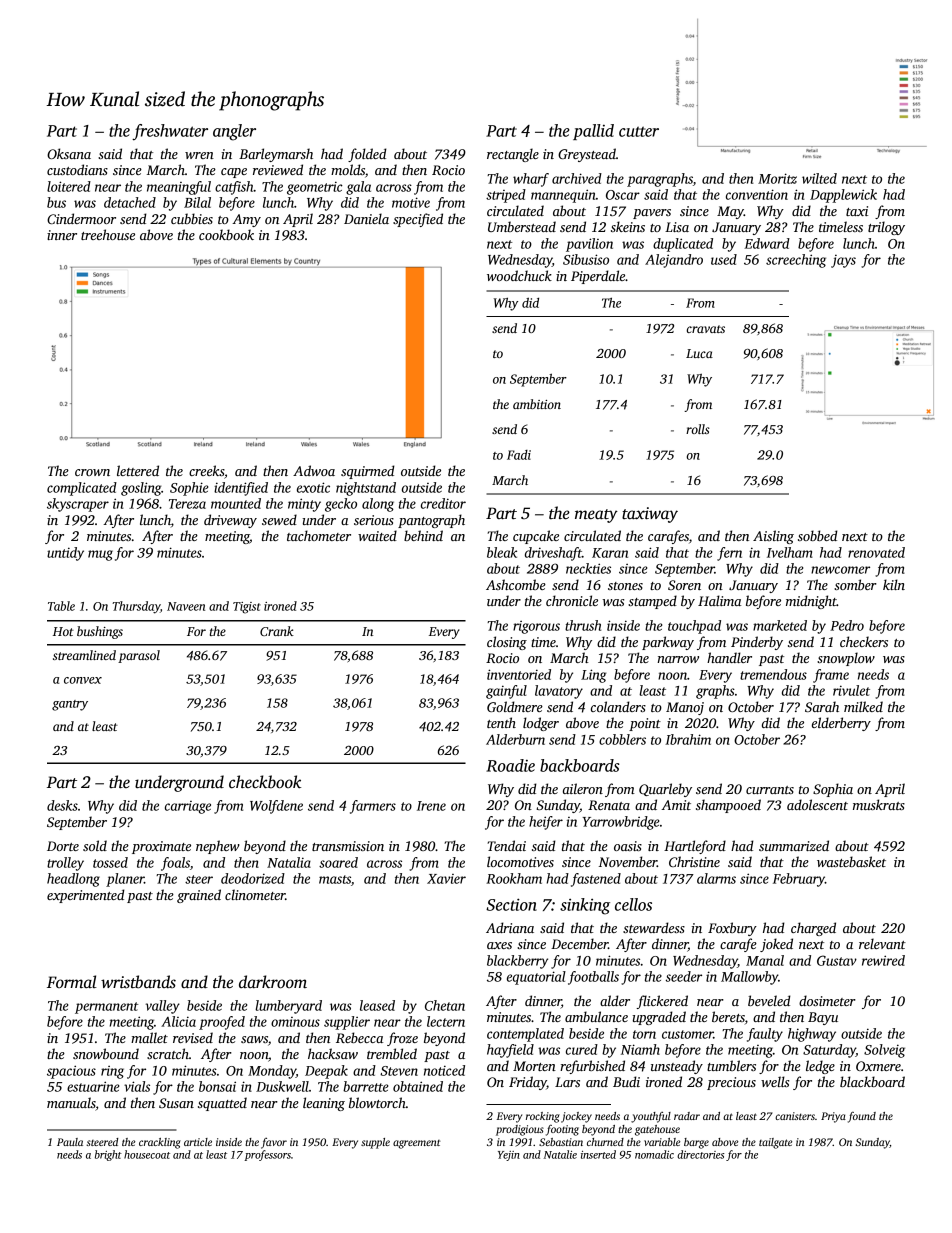 The image size is (952, 1233). What do you see at coordinates (546, 823) in the screenshot?
I see `heifer` at bounding box center [546, 823].
